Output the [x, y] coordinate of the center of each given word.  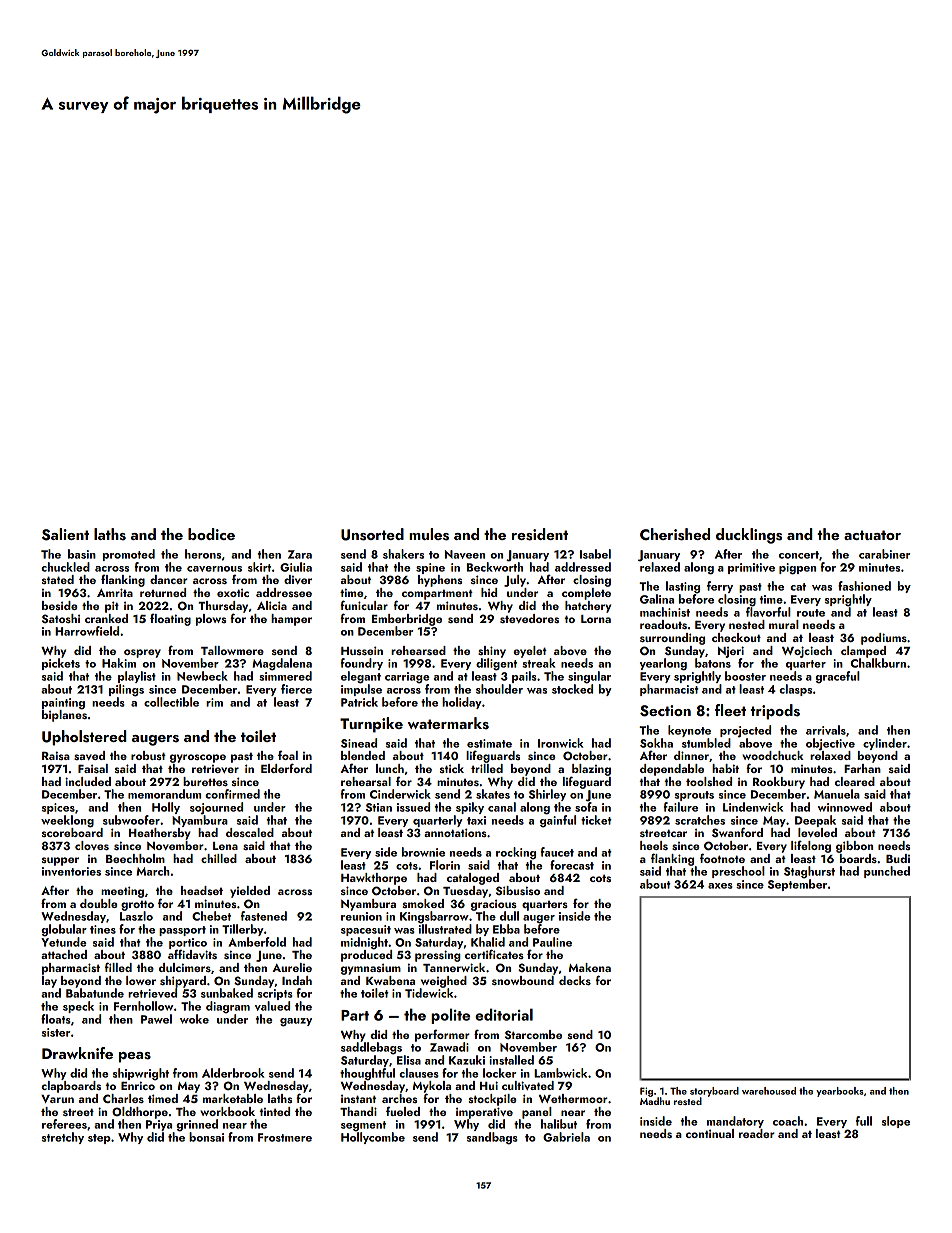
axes [720, 886]
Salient [65, 534]
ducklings [749, 536]
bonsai [206, 1137]
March [153, 871]
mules [429, 534]
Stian [379, 807]
